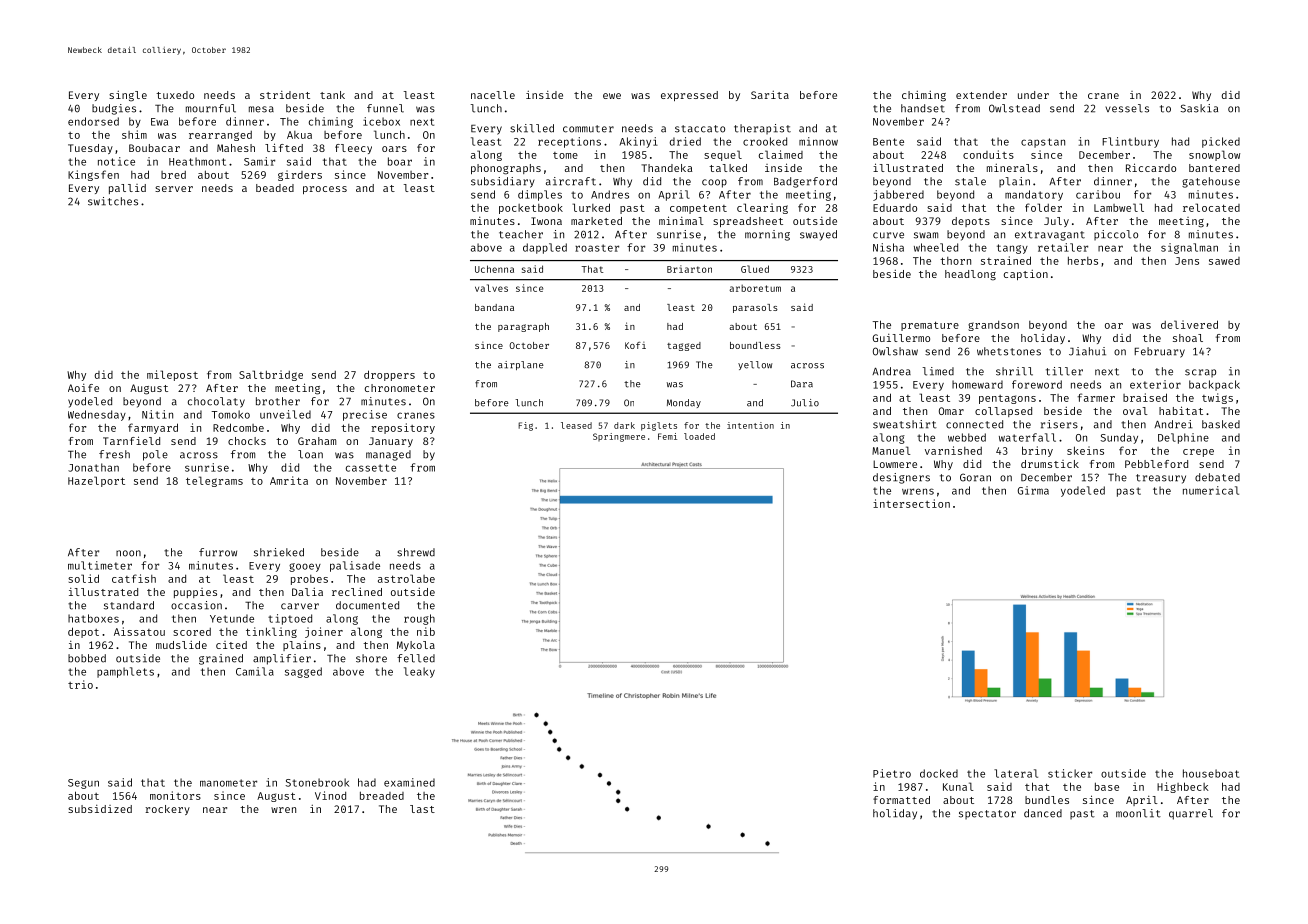  I want to click on nib, so click(426, 631).
